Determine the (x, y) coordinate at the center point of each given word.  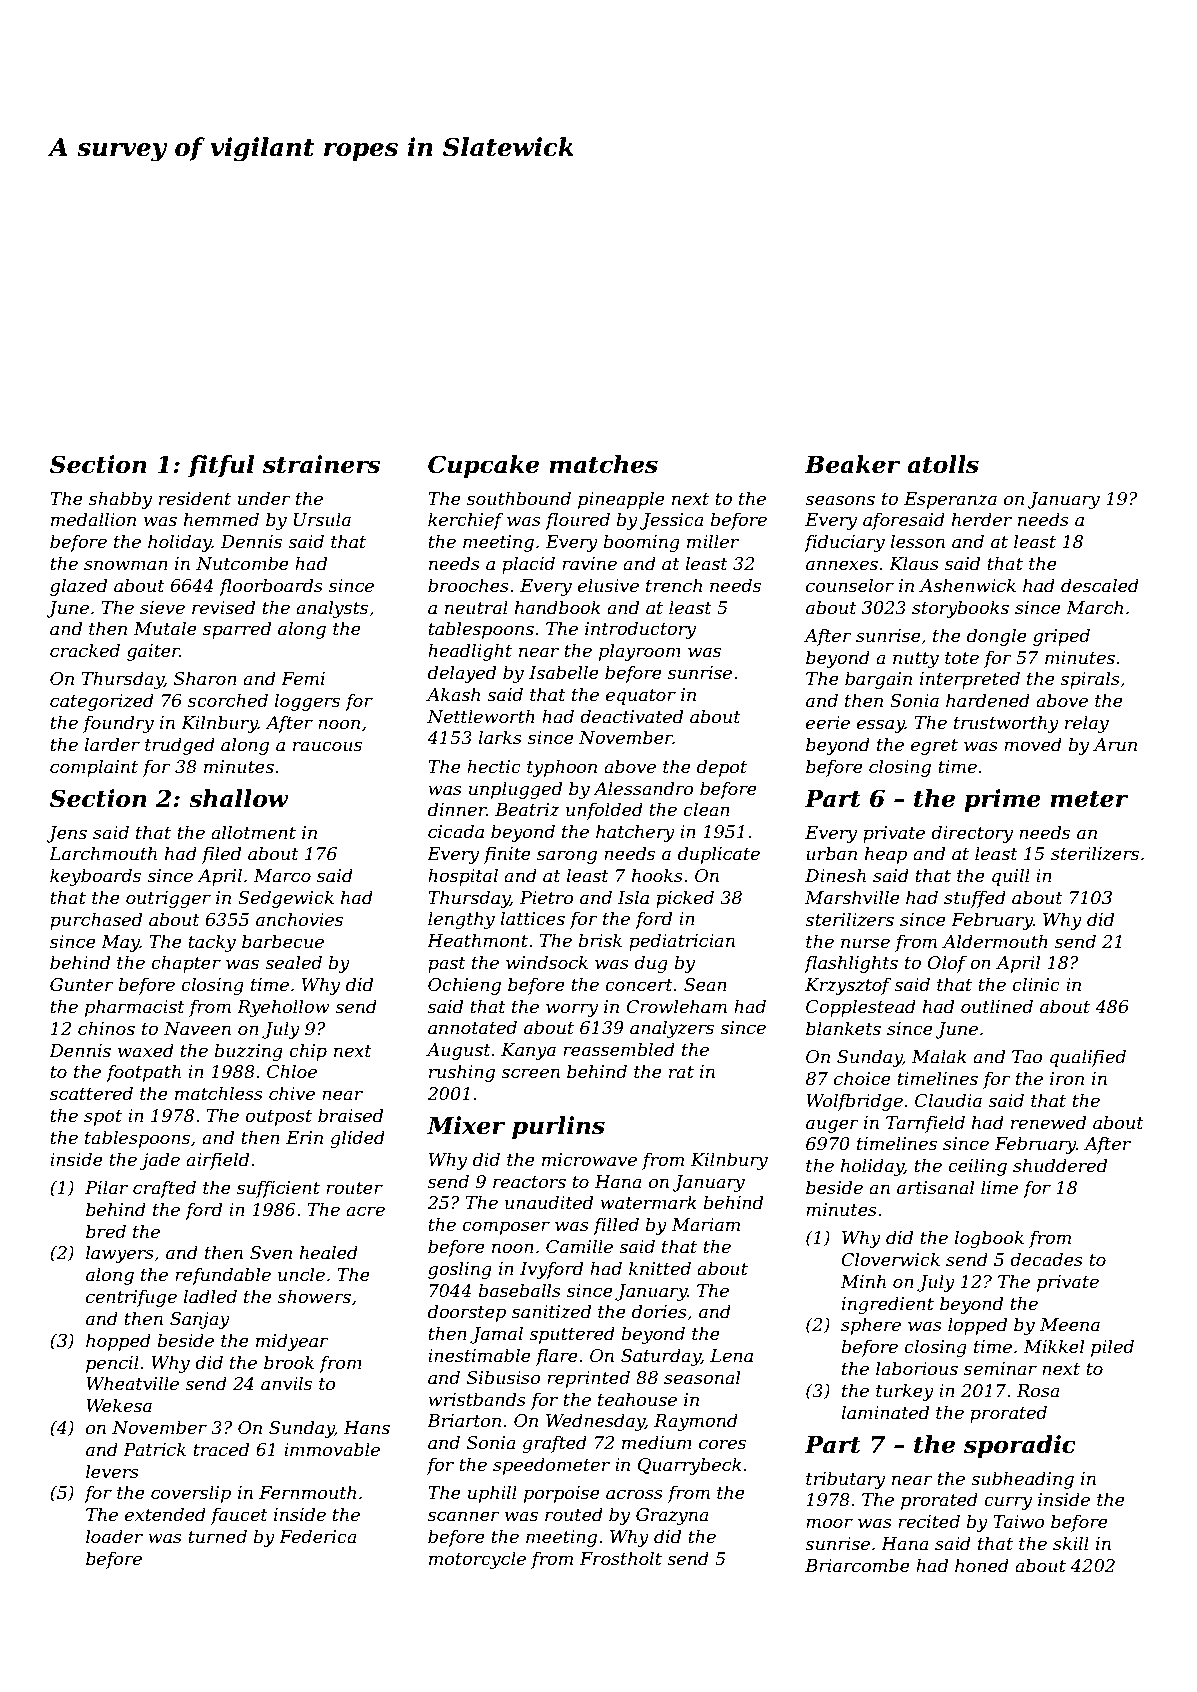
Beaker (852, 464)
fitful (221, 466)
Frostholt (621, 1558)
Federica (318, 1536)
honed (982, 1565)
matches (603, 464)
